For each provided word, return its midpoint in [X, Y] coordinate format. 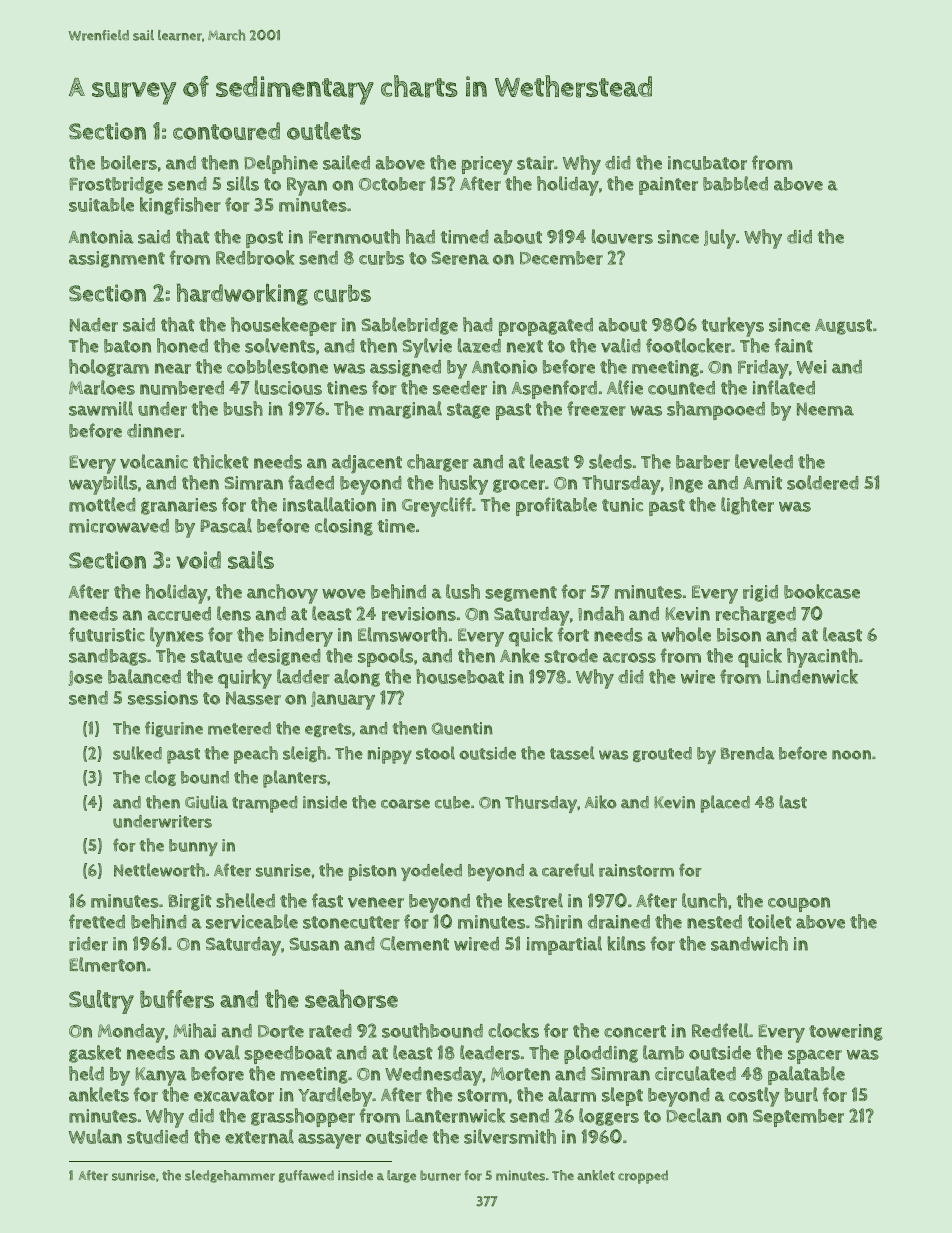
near [173, 368]
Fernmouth [354, 236]
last [793, 802]
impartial [564, 945]
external [259, 1136]
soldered [823, 482]
